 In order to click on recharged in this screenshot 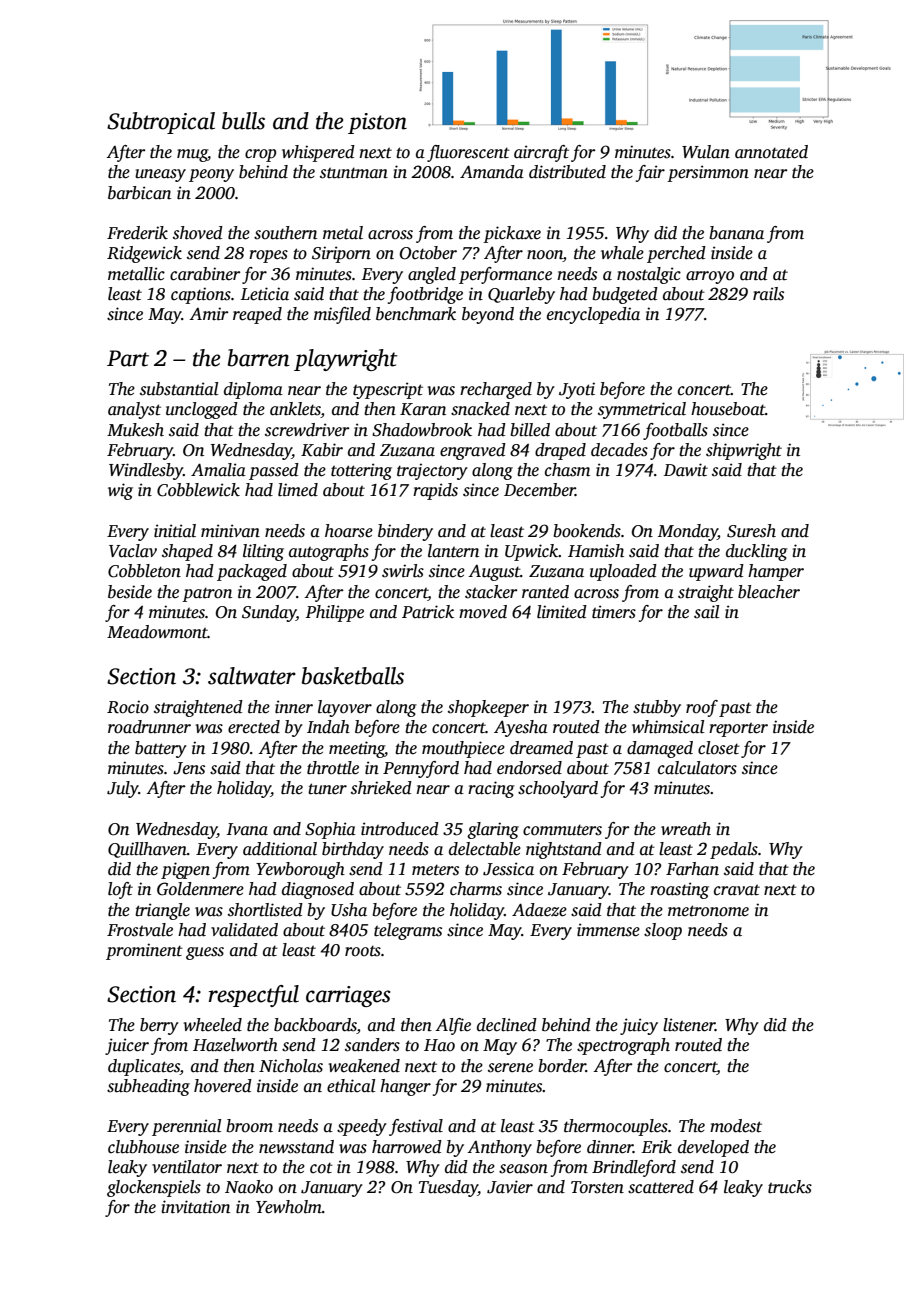, I will do `click(496, 390)`.
